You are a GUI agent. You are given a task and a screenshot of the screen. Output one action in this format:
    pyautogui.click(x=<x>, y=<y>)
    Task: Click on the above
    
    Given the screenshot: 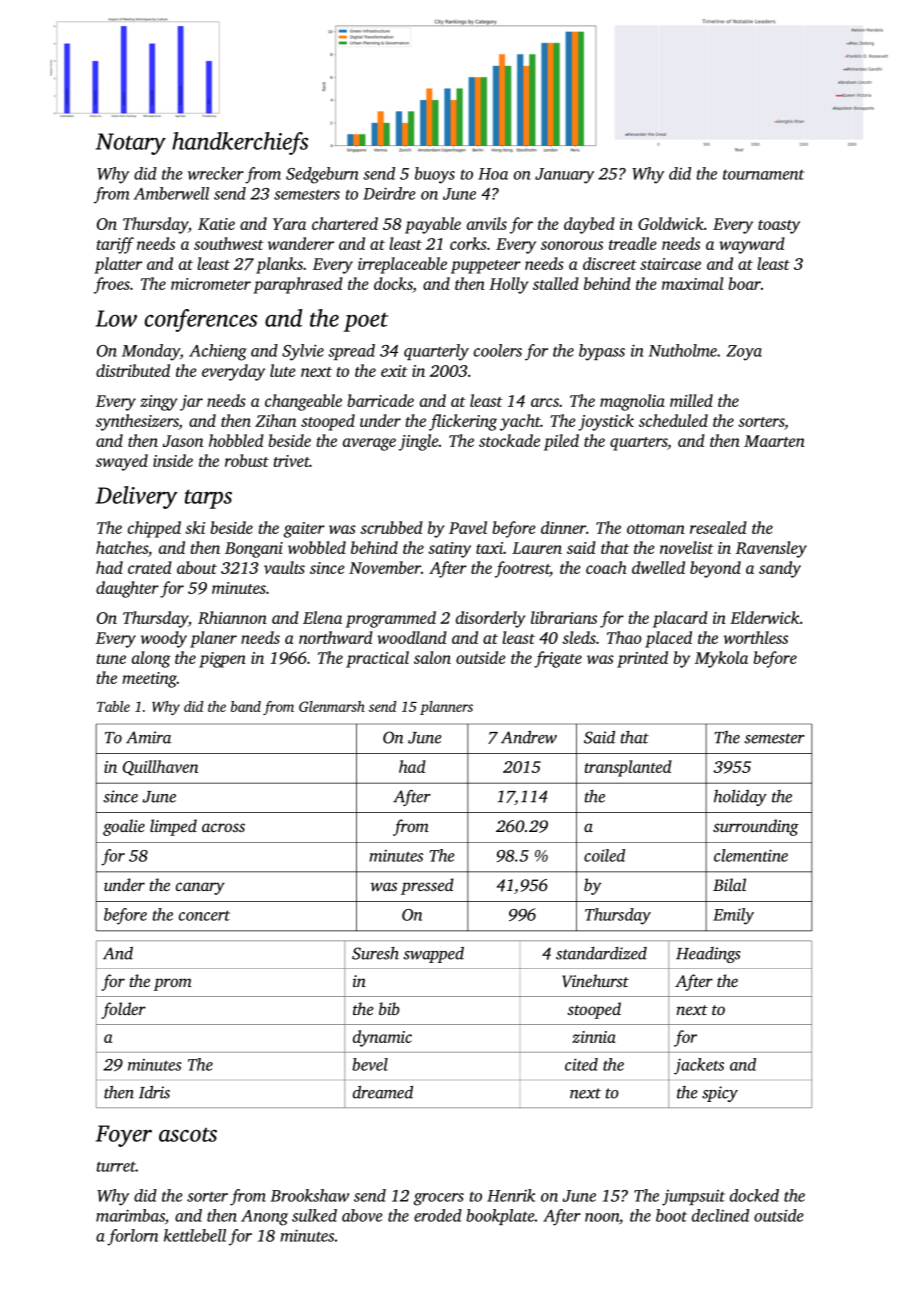 What is the action you would take?
    pyautogui.click(x=362, y=1215)
